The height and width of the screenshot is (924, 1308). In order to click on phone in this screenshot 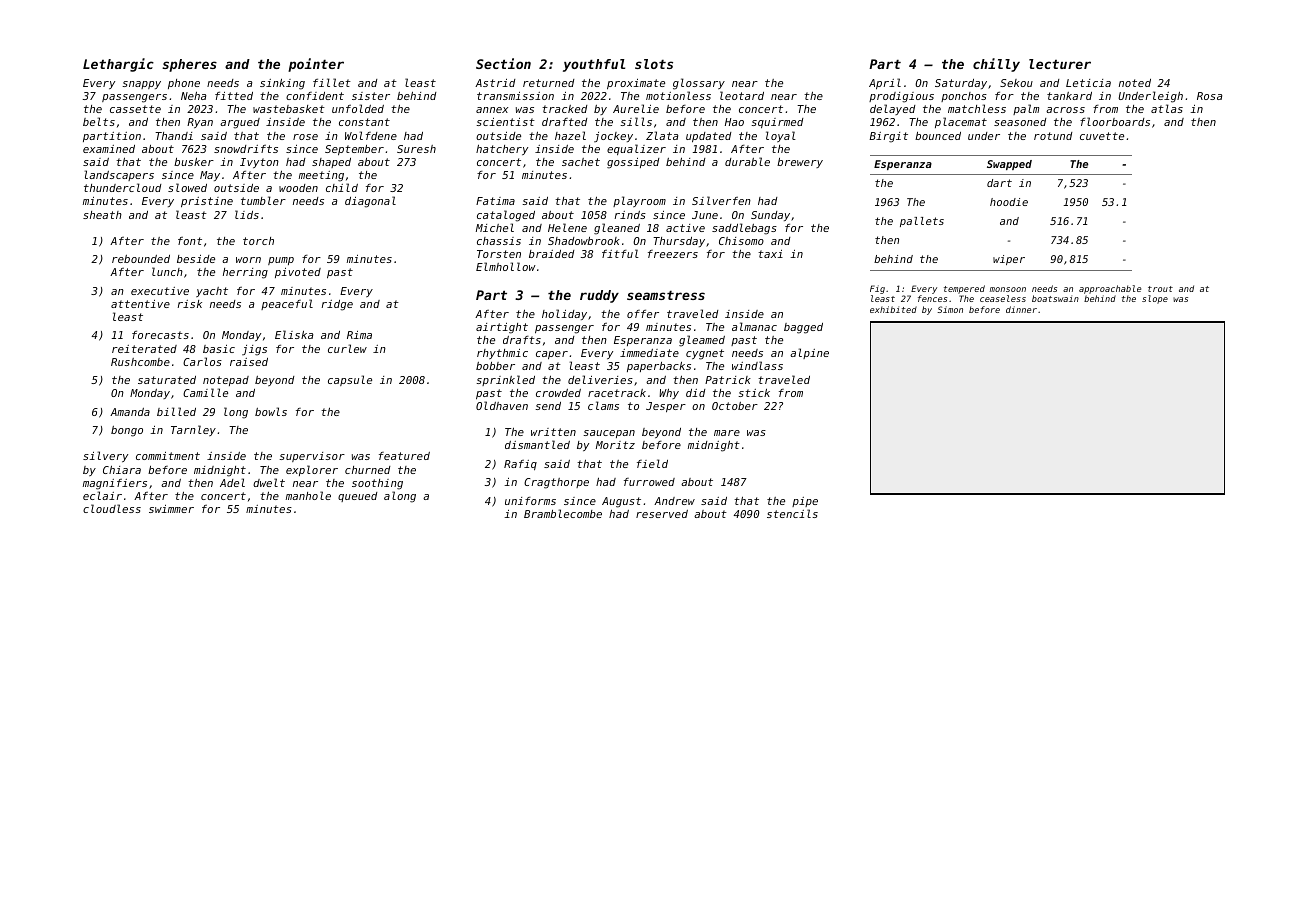, I will do `click(184, 84)`.
